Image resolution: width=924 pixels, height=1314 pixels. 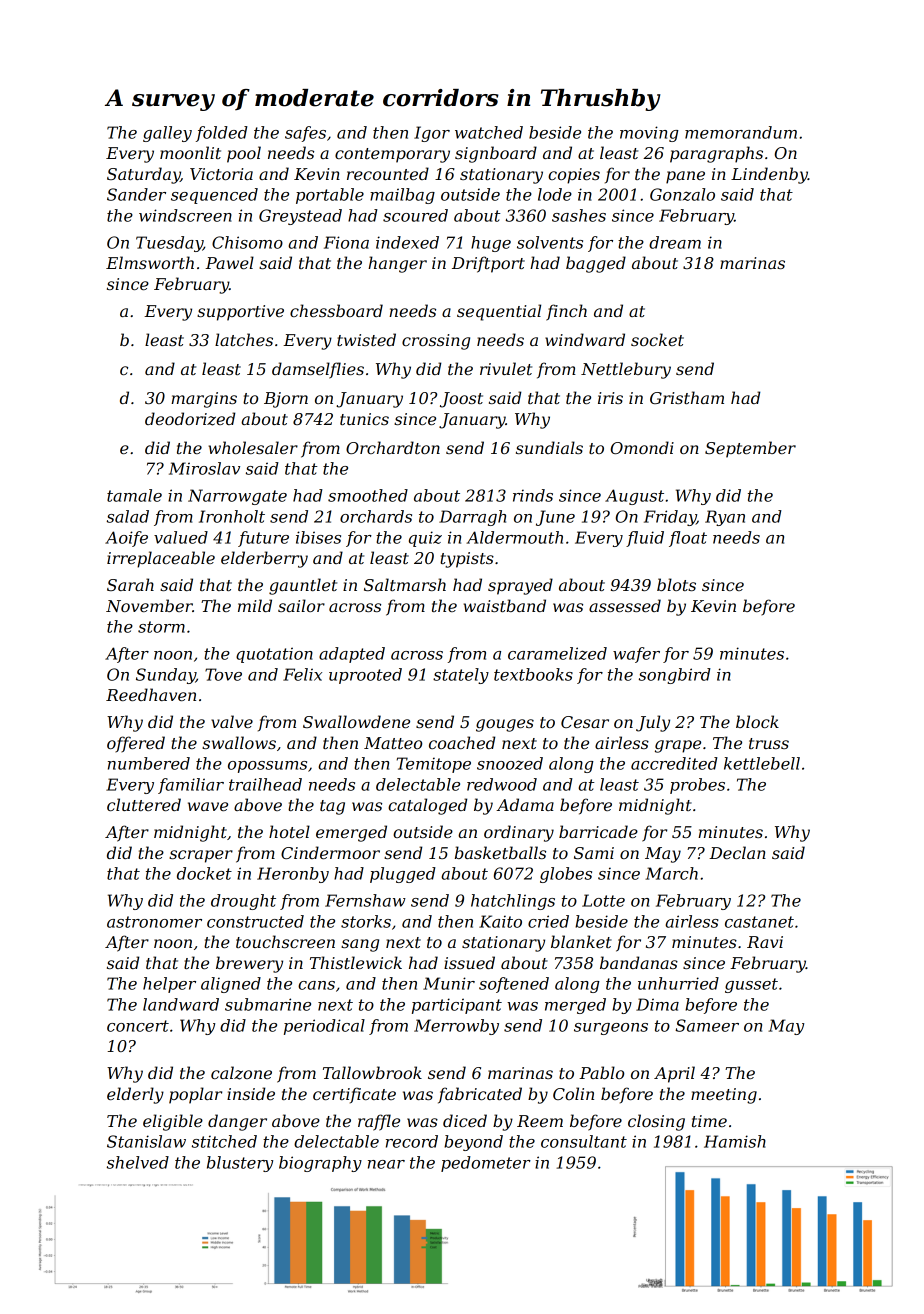 What do you see at coordinates (769, 175) in the screenshot?
I see `Lindenby` at bounding box center [769, 175].
